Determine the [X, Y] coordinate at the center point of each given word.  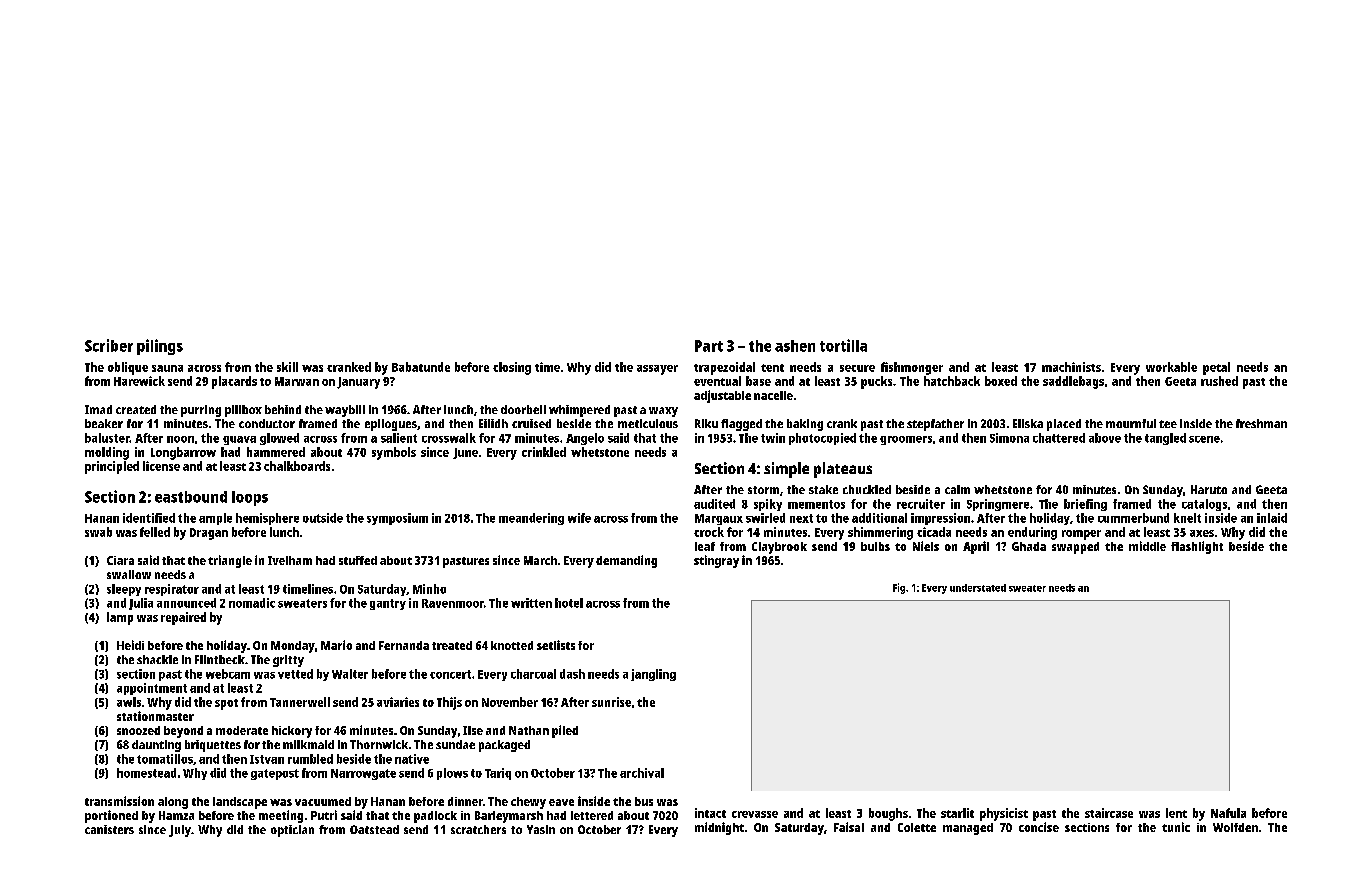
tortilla [843, 345]
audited [714, 504]
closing [512, 368]
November [510, 702]
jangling [653, 675]
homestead [146, 773]
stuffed [358, 560]
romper [1081, 535]
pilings [160, 347]
